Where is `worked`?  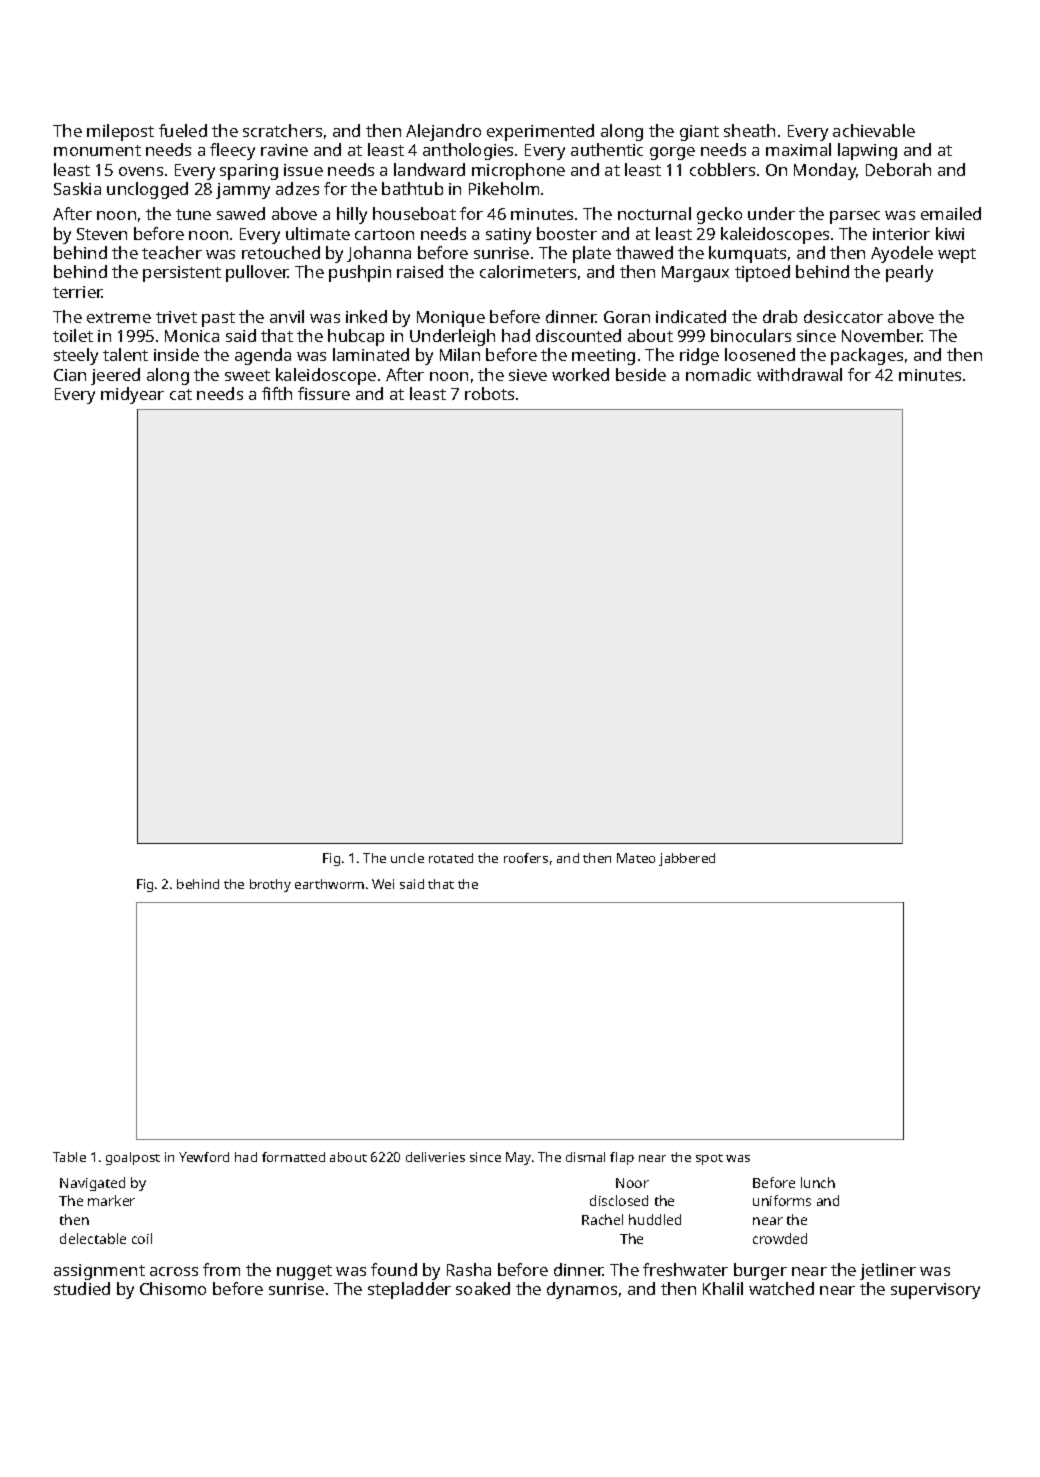 worked is located at coordinates (580, 374).
